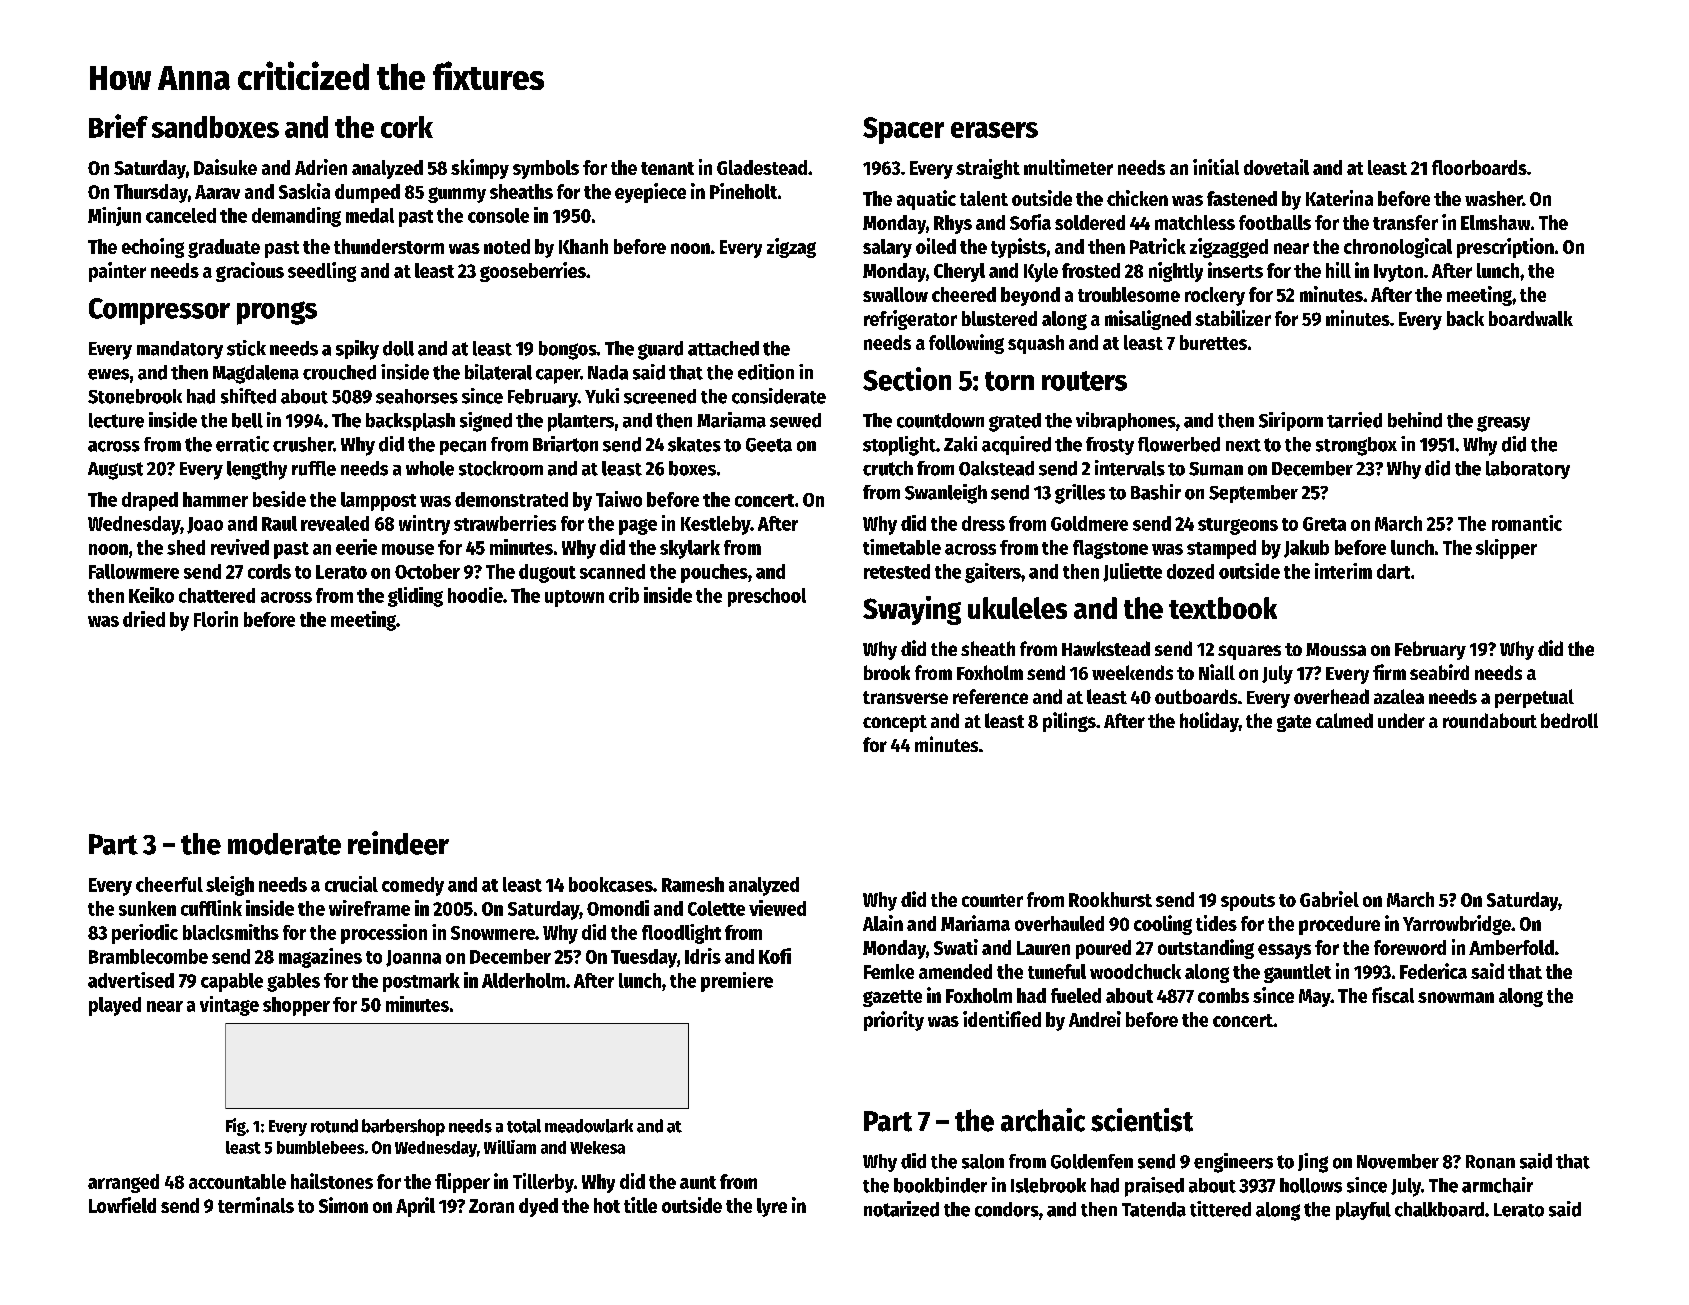 This screenshot has height=1305, width=1689. Describe the element at coordinates (767, 597) in the screenshot. I see `preschool` at that location.
